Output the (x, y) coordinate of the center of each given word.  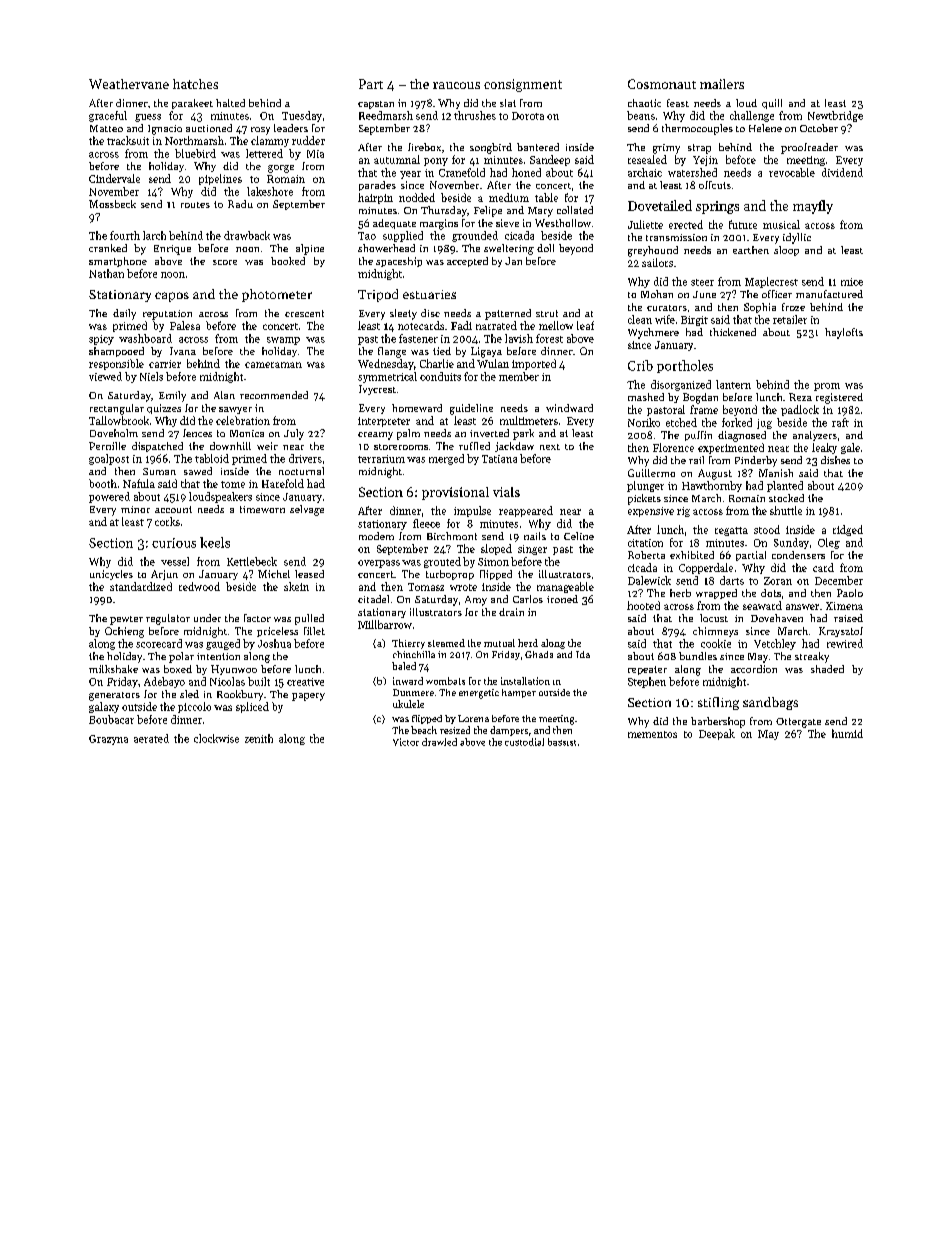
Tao (367, 236)
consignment (523, 85)
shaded (827, 669)
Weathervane (129, 84)
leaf (585, 325)
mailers (722, 84)
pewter (126, 620)
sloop (786, 251)
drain (511, 612)
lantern (733, 384)
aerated (151, 738)
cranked (108, 248)
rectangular (117, 409)
